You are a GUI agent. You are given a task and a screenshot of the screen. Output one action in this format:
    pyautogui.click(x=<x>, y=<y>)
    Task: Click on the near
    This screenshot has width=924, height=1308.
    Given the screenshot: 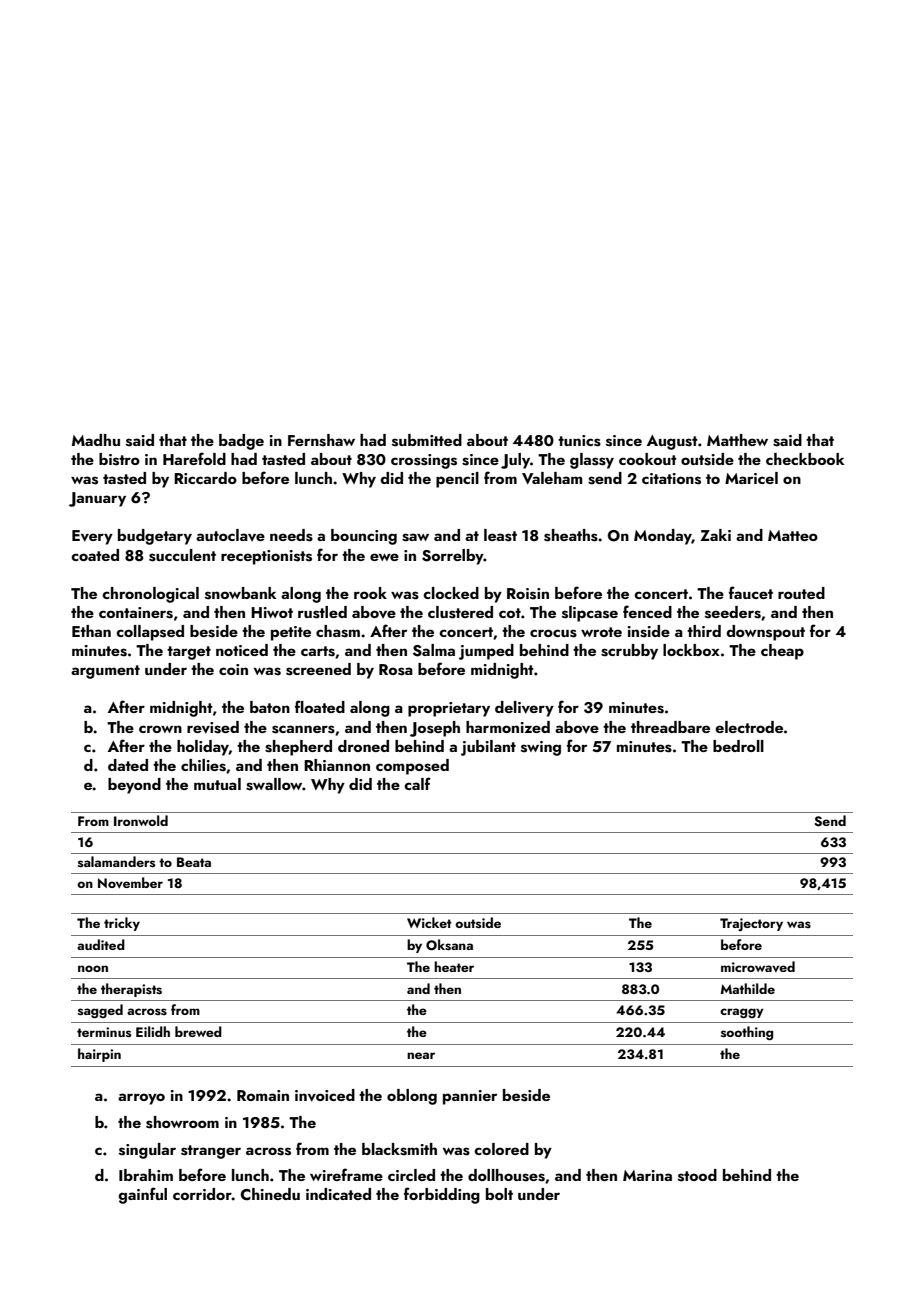 What is the action you would take?
    pyautogui.click(x=421, y=1055)
